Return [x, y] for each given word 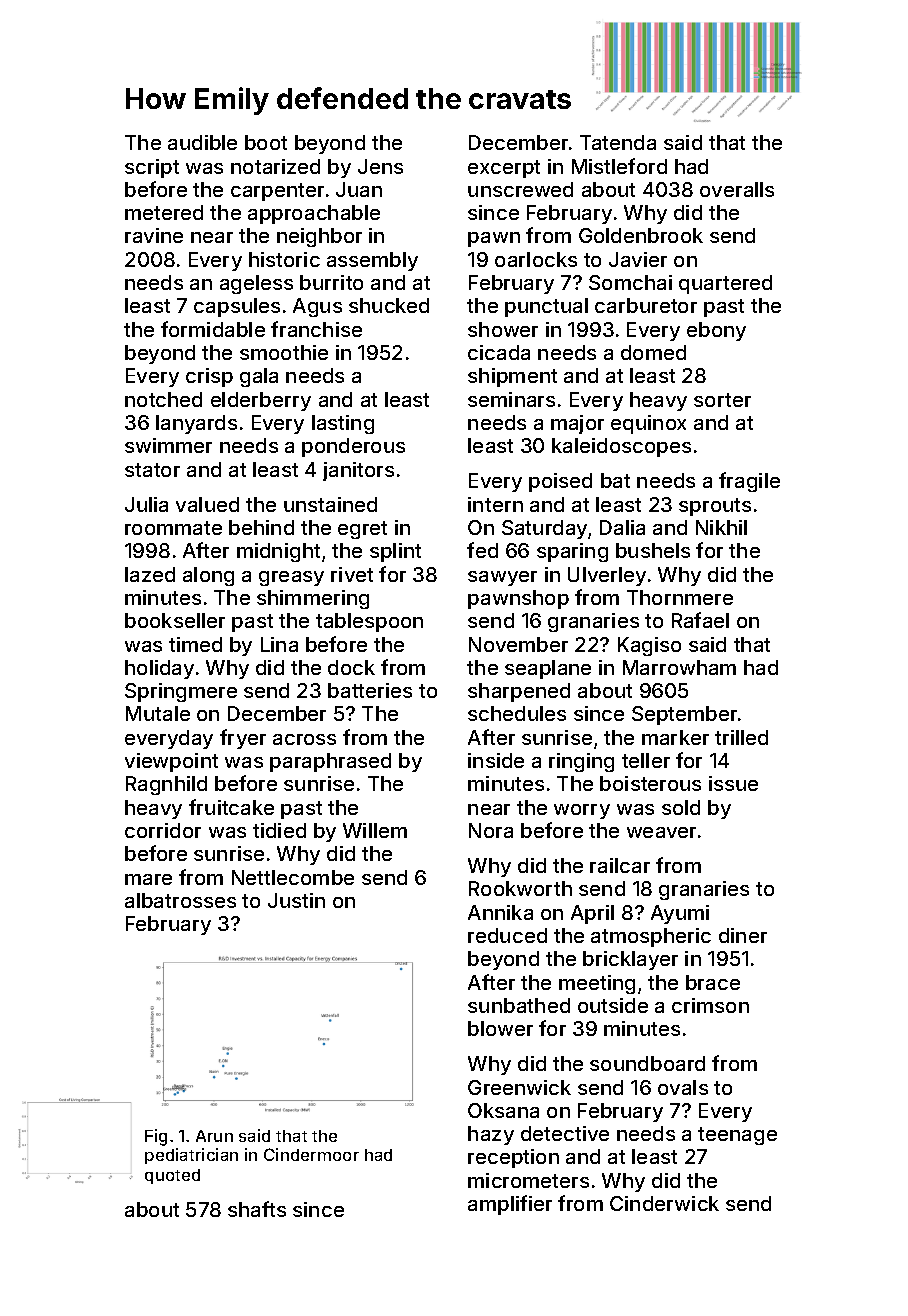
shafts [257, 1209]
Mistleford [619, 166]
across [304, 739]
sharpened [519, 692]
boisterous [650, 783]
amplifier [510, 1205]
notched [163, 399]
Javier [638, 259]
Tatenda [618, 142]
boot [266, 142]
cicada [499, 352]
